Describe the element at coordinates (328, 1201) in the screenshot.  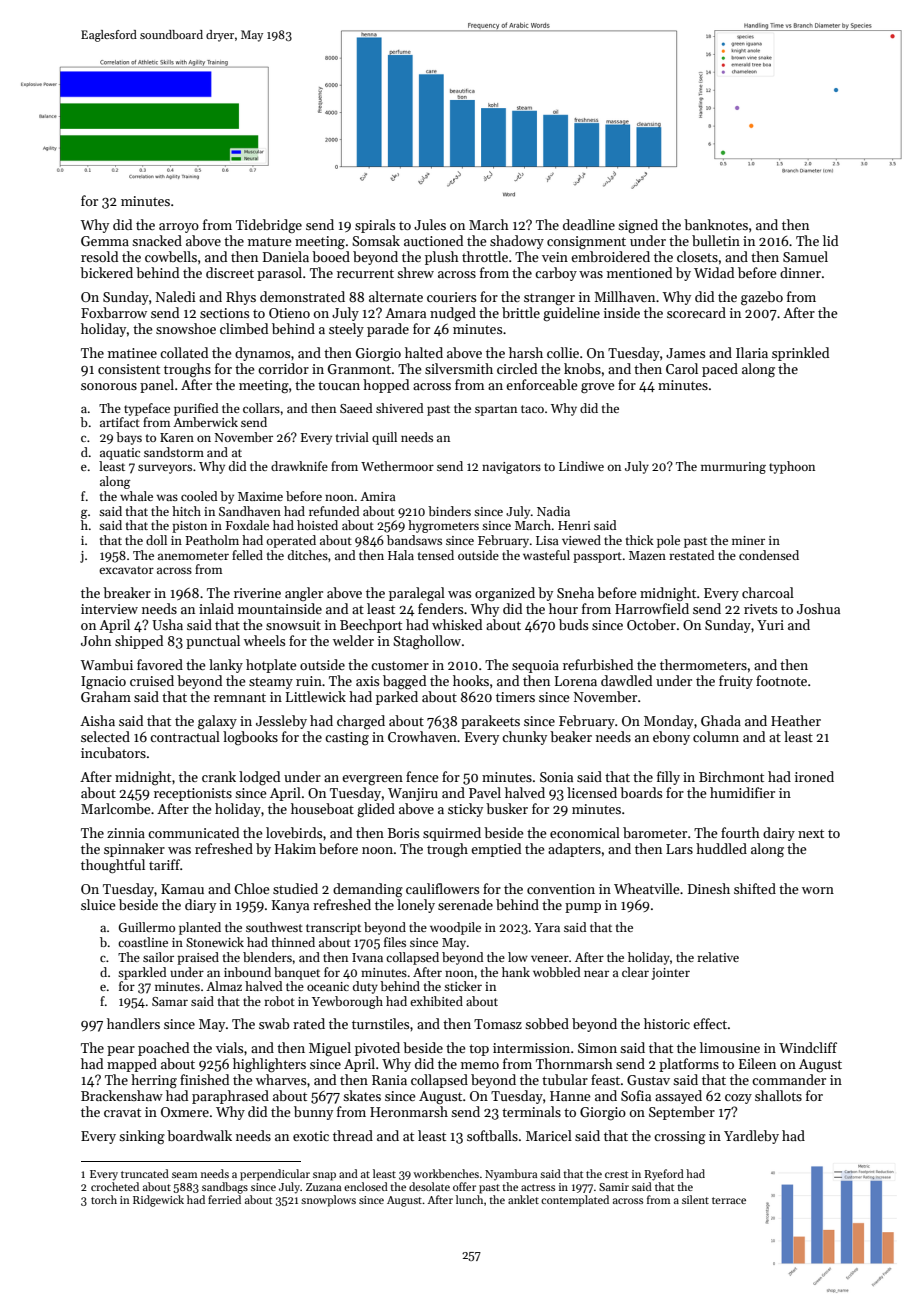
I see `snowplows` at that location.
